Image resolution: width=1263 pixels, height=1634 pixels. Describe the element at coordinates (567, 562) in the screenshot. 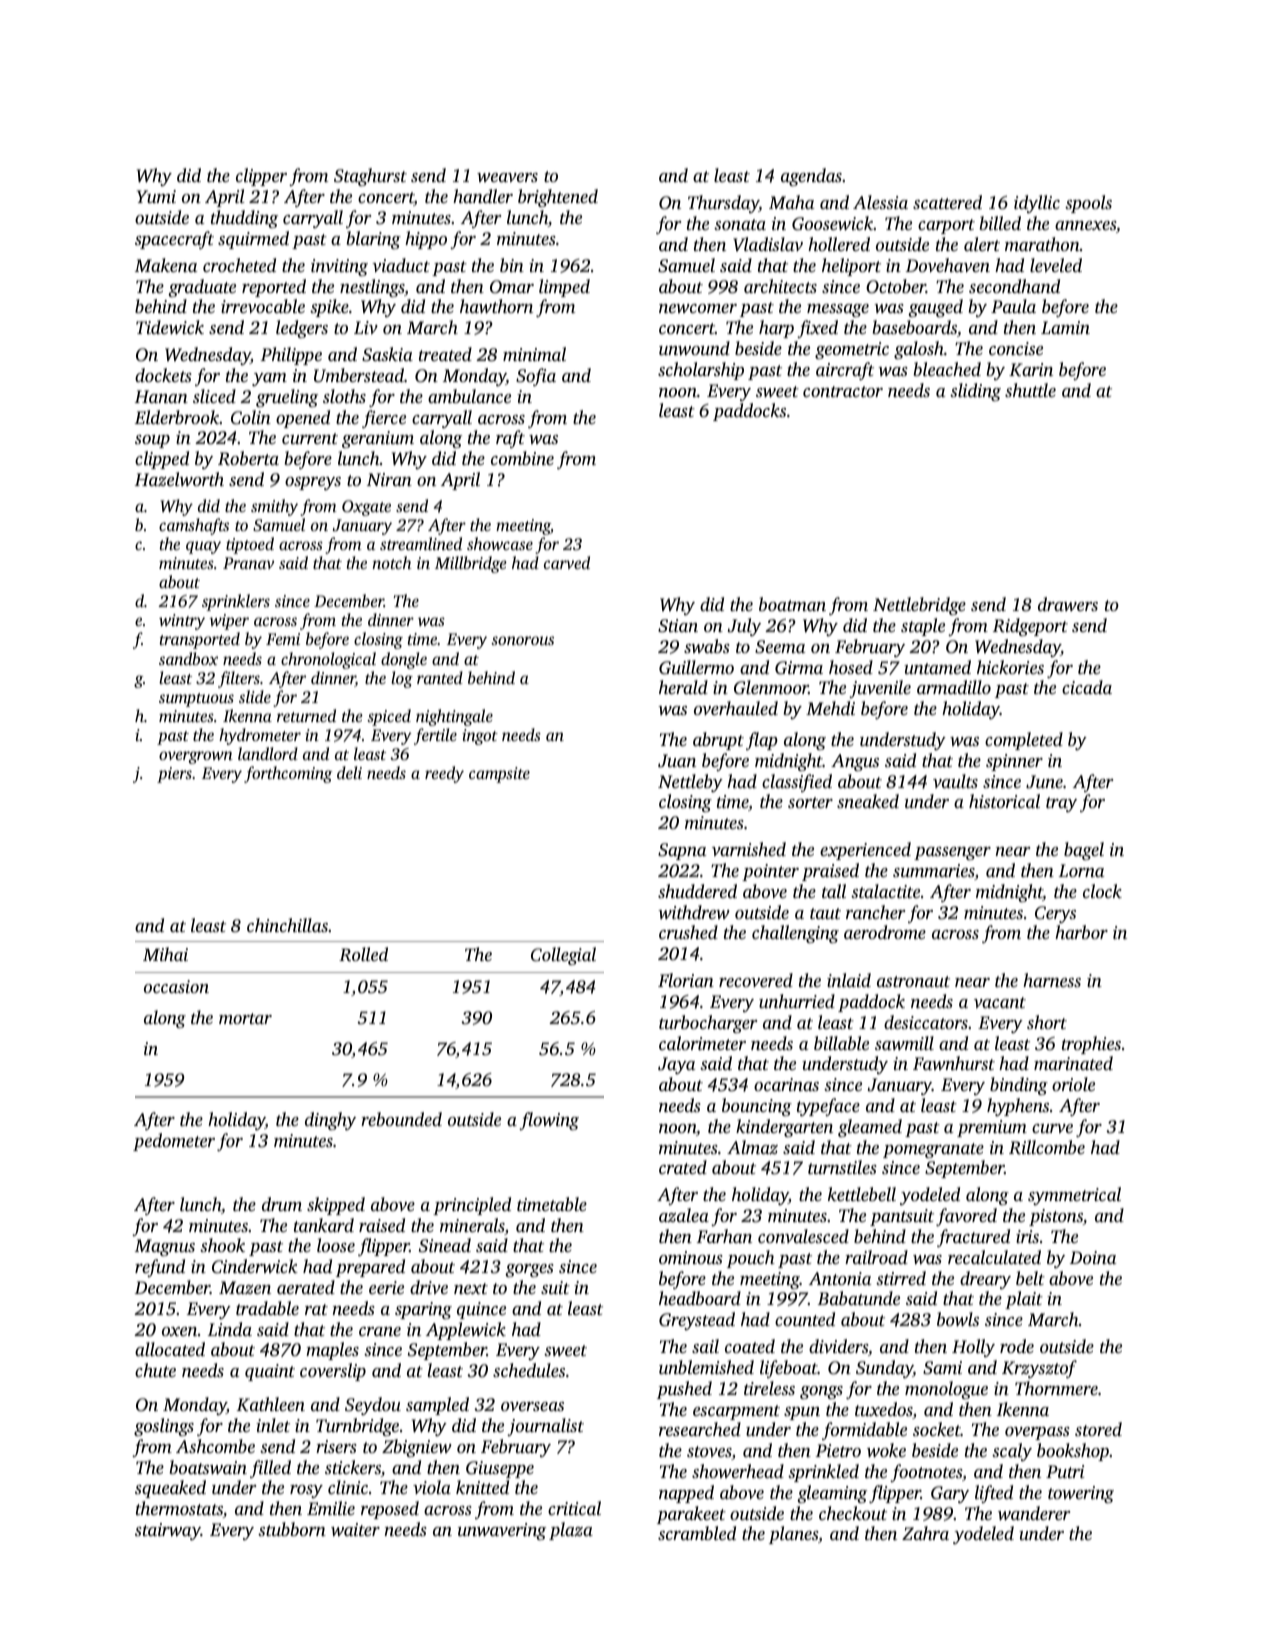

I see `carved` at that location.
